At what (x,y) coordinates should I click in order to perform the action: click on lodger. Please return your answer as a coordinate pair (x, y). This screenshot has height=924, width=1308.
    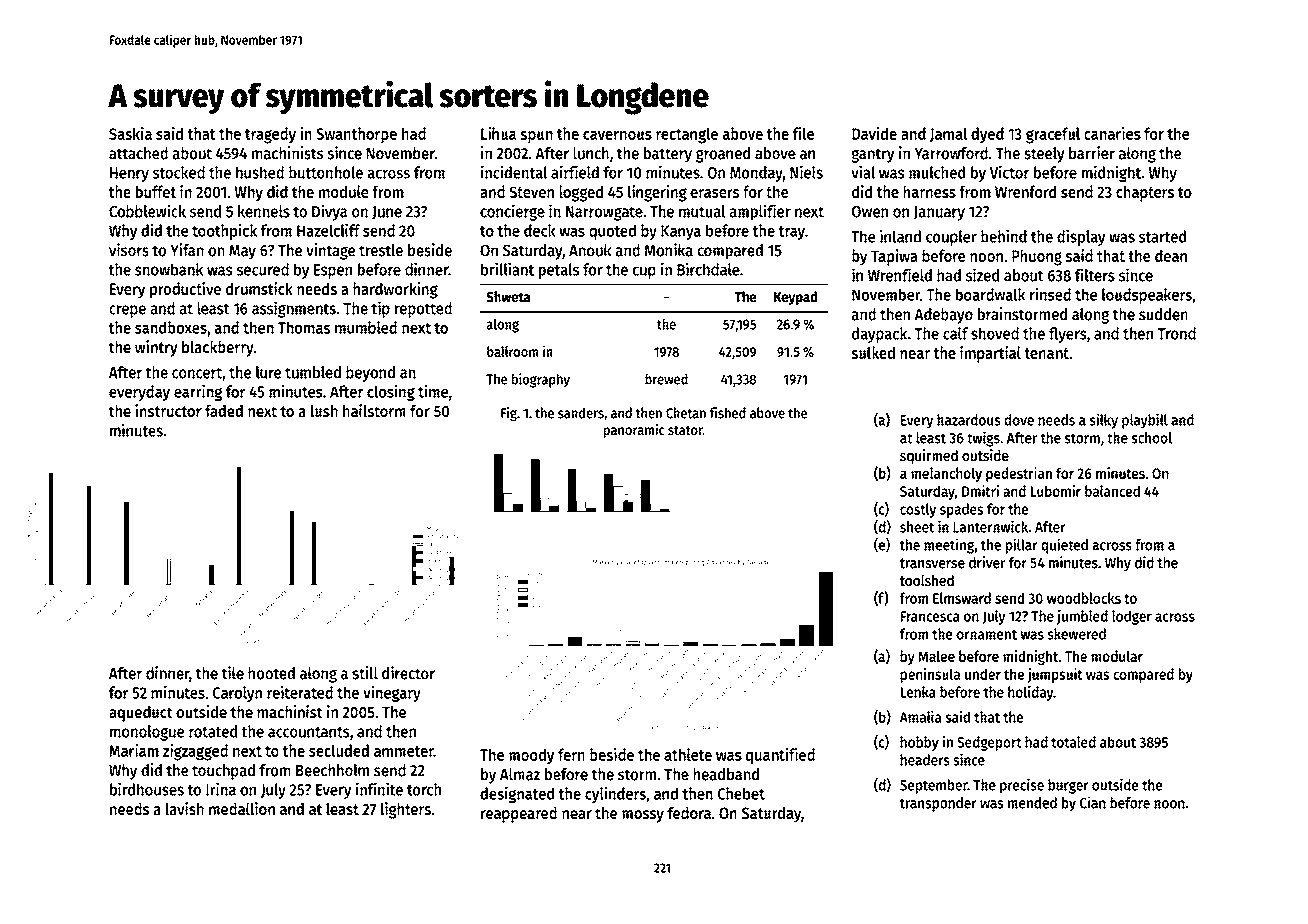
    Looking at the image, I should click on (1132, 617).
